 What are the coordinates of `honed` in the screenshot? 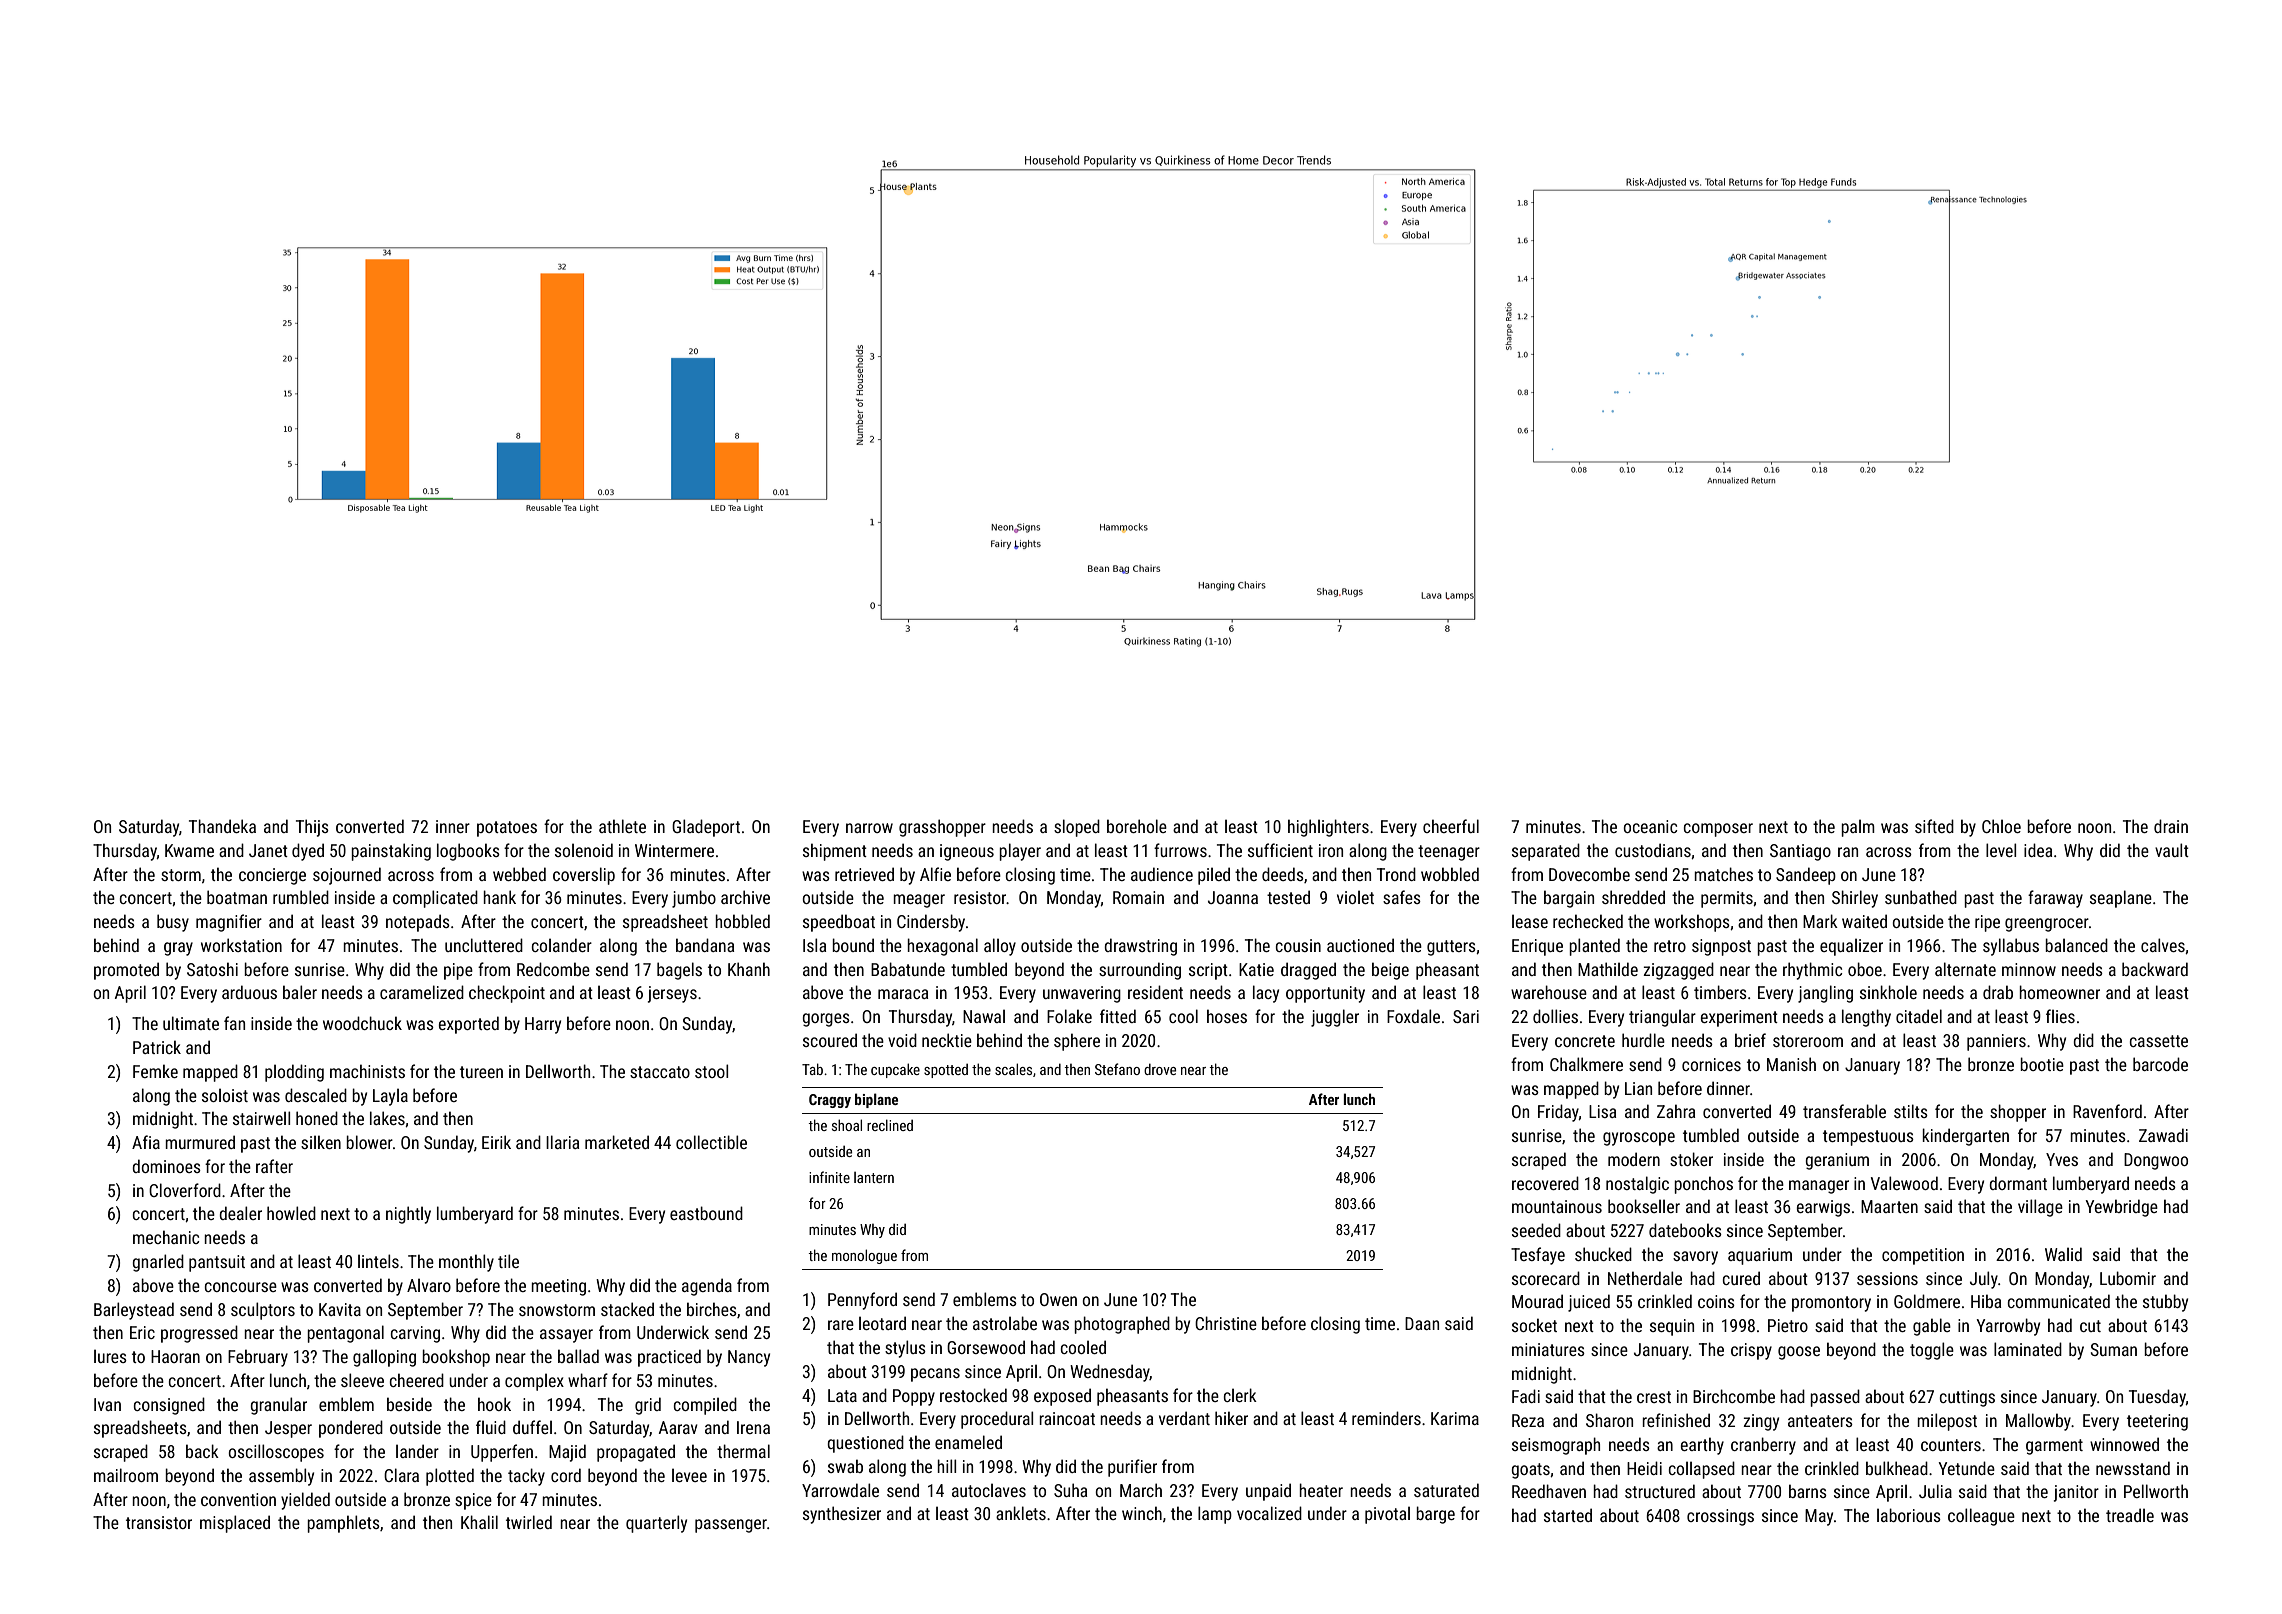 It's located at (317, 1118).
